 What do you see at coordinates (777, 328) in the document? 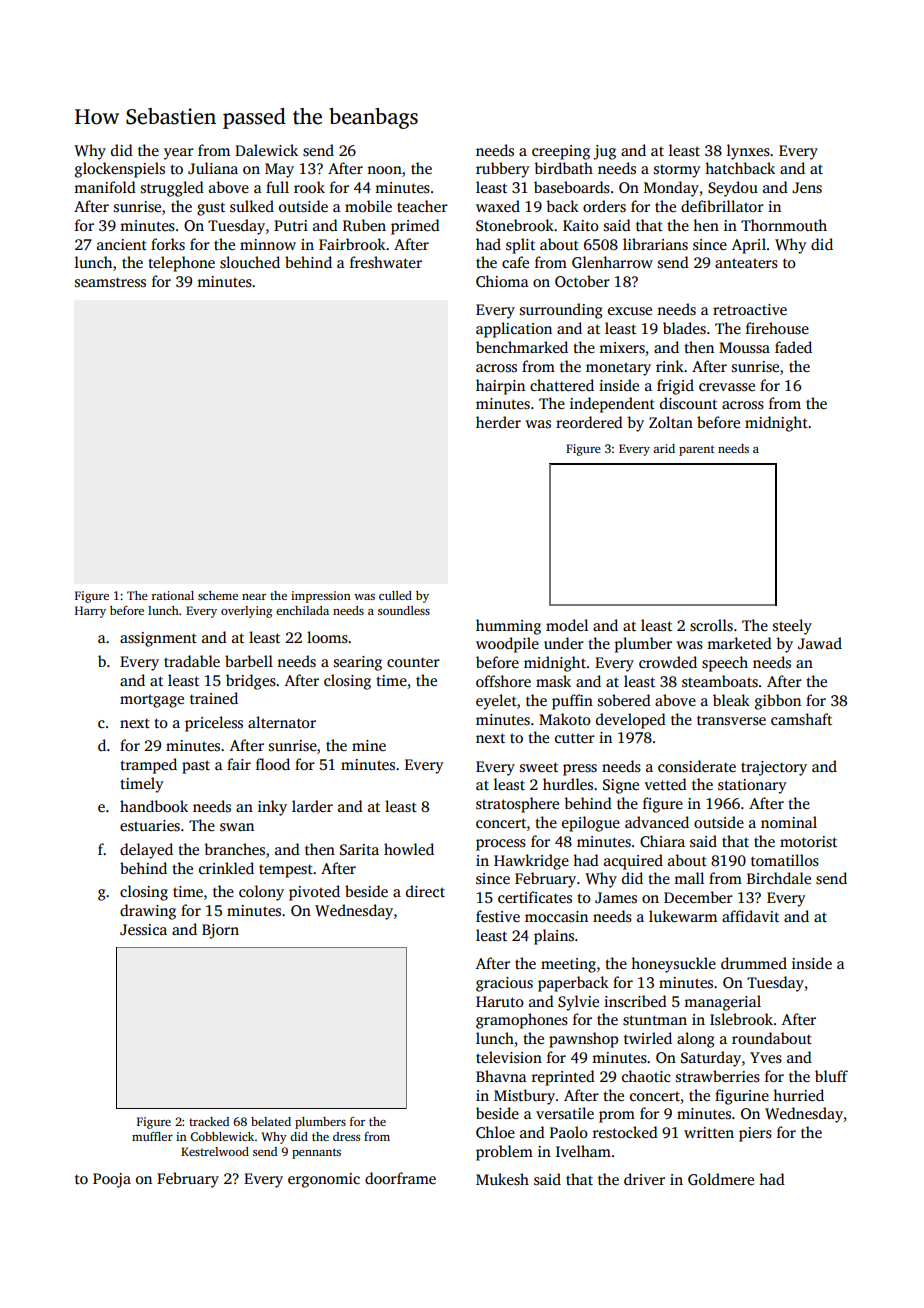
I see `firehouse` at bounding box center [777, 328].
